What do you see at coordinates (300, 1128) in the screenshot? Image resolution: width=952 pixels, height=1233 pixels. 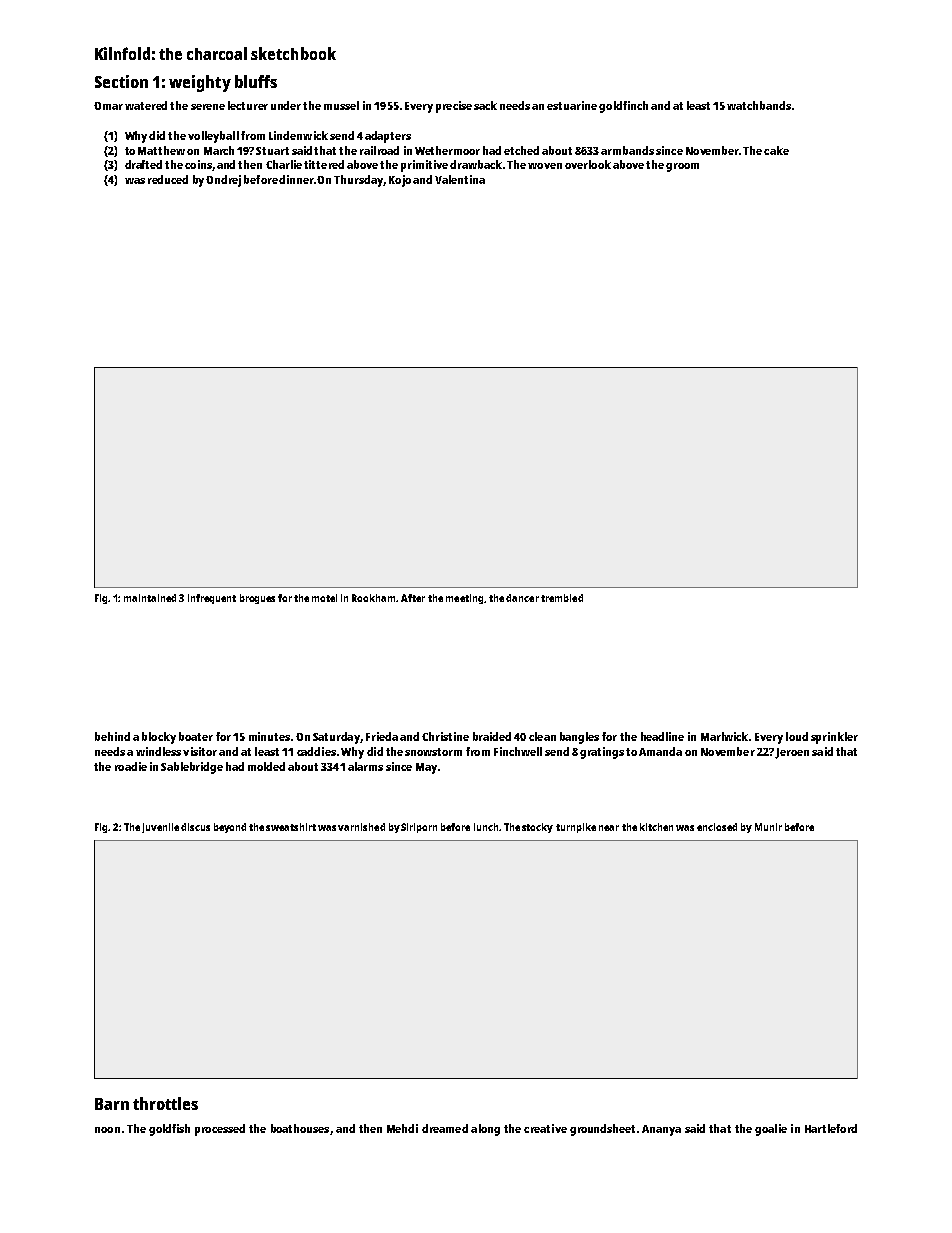 I see `boathouses` at bounding box center [300, 1128].
